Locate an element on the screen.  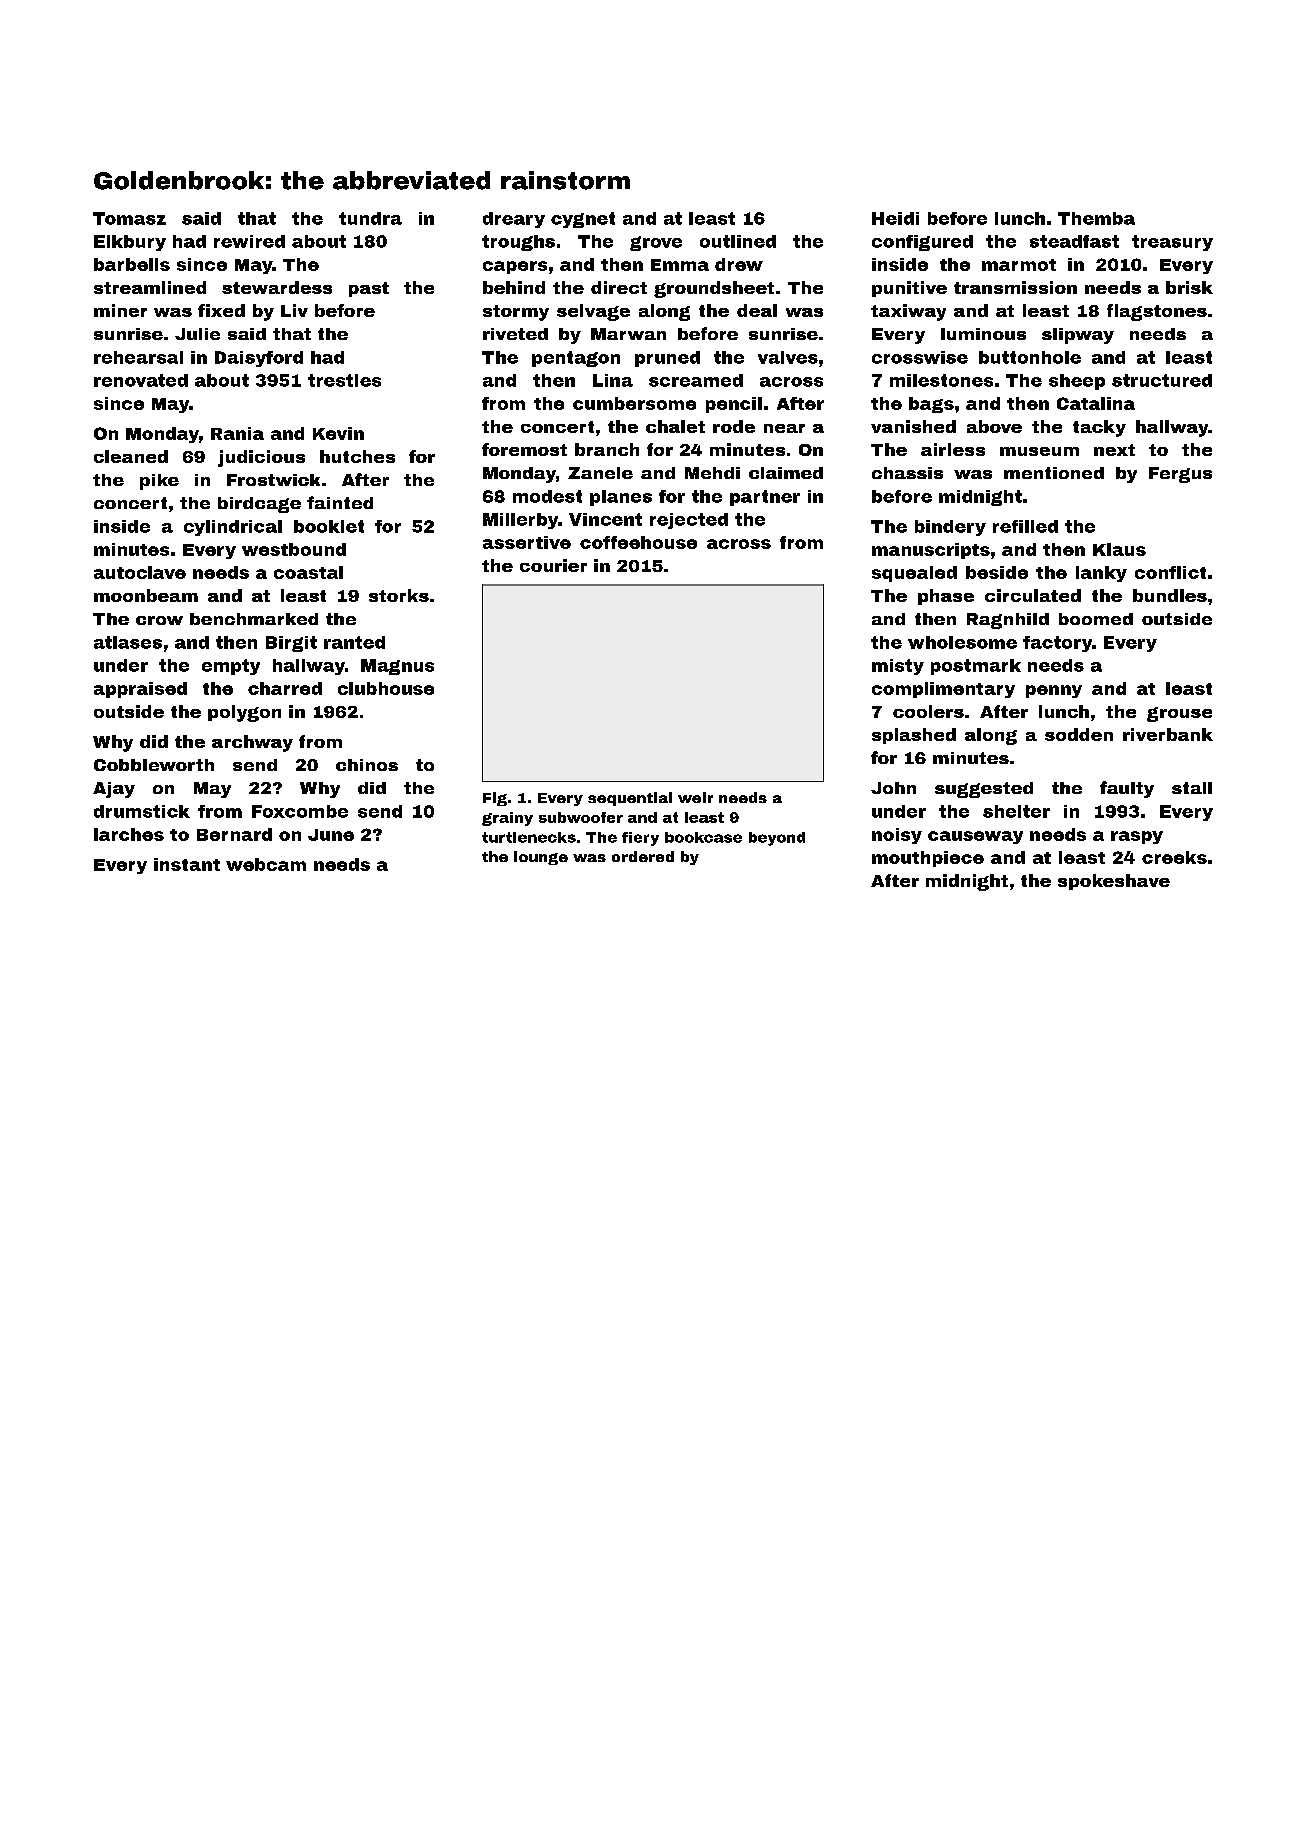
webcam is located at coordinates (266, 864).
